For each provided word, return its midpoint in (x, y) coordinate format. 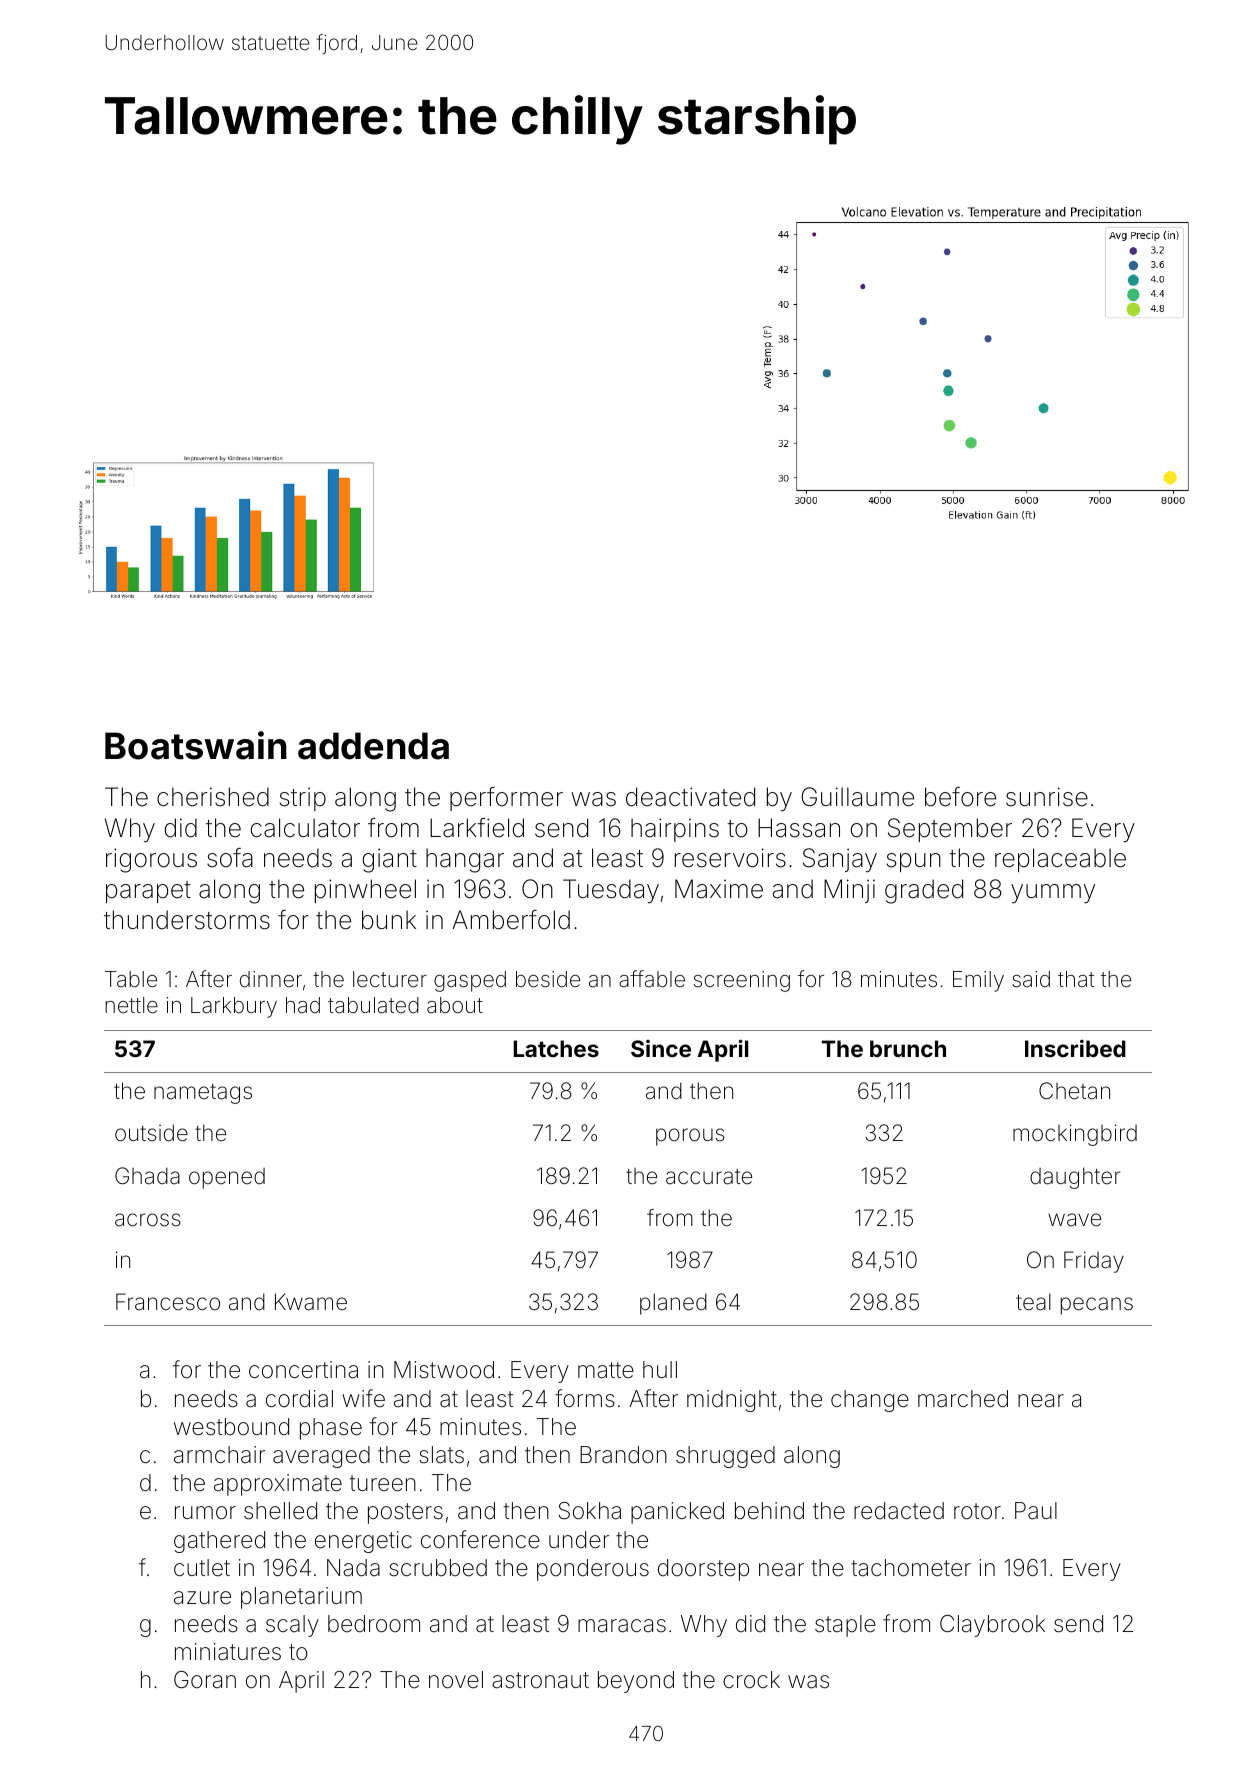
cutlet (202, 1567)
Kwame (311, 1302)
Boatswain (196, 745)
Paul (1036, 1511)
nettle (131, 1005)
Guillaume (857, 797)
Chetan (1074, 1091)
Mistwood (444, 1370)
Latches (556, 1048)
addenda (373, 746)
